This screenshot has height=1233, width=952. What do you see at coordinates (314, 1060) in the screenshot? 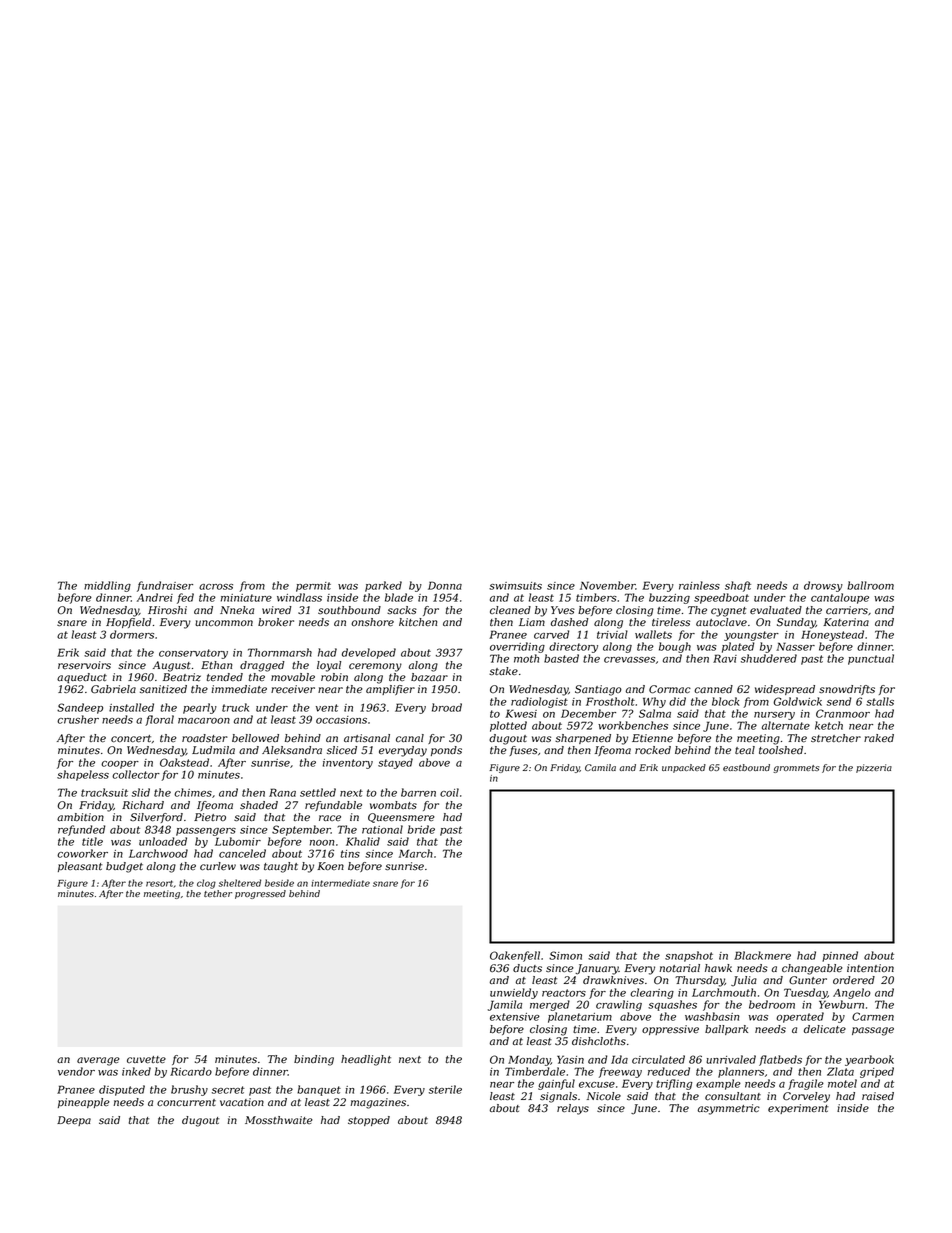
I see `binding` at bounding box center [314, 1060].
